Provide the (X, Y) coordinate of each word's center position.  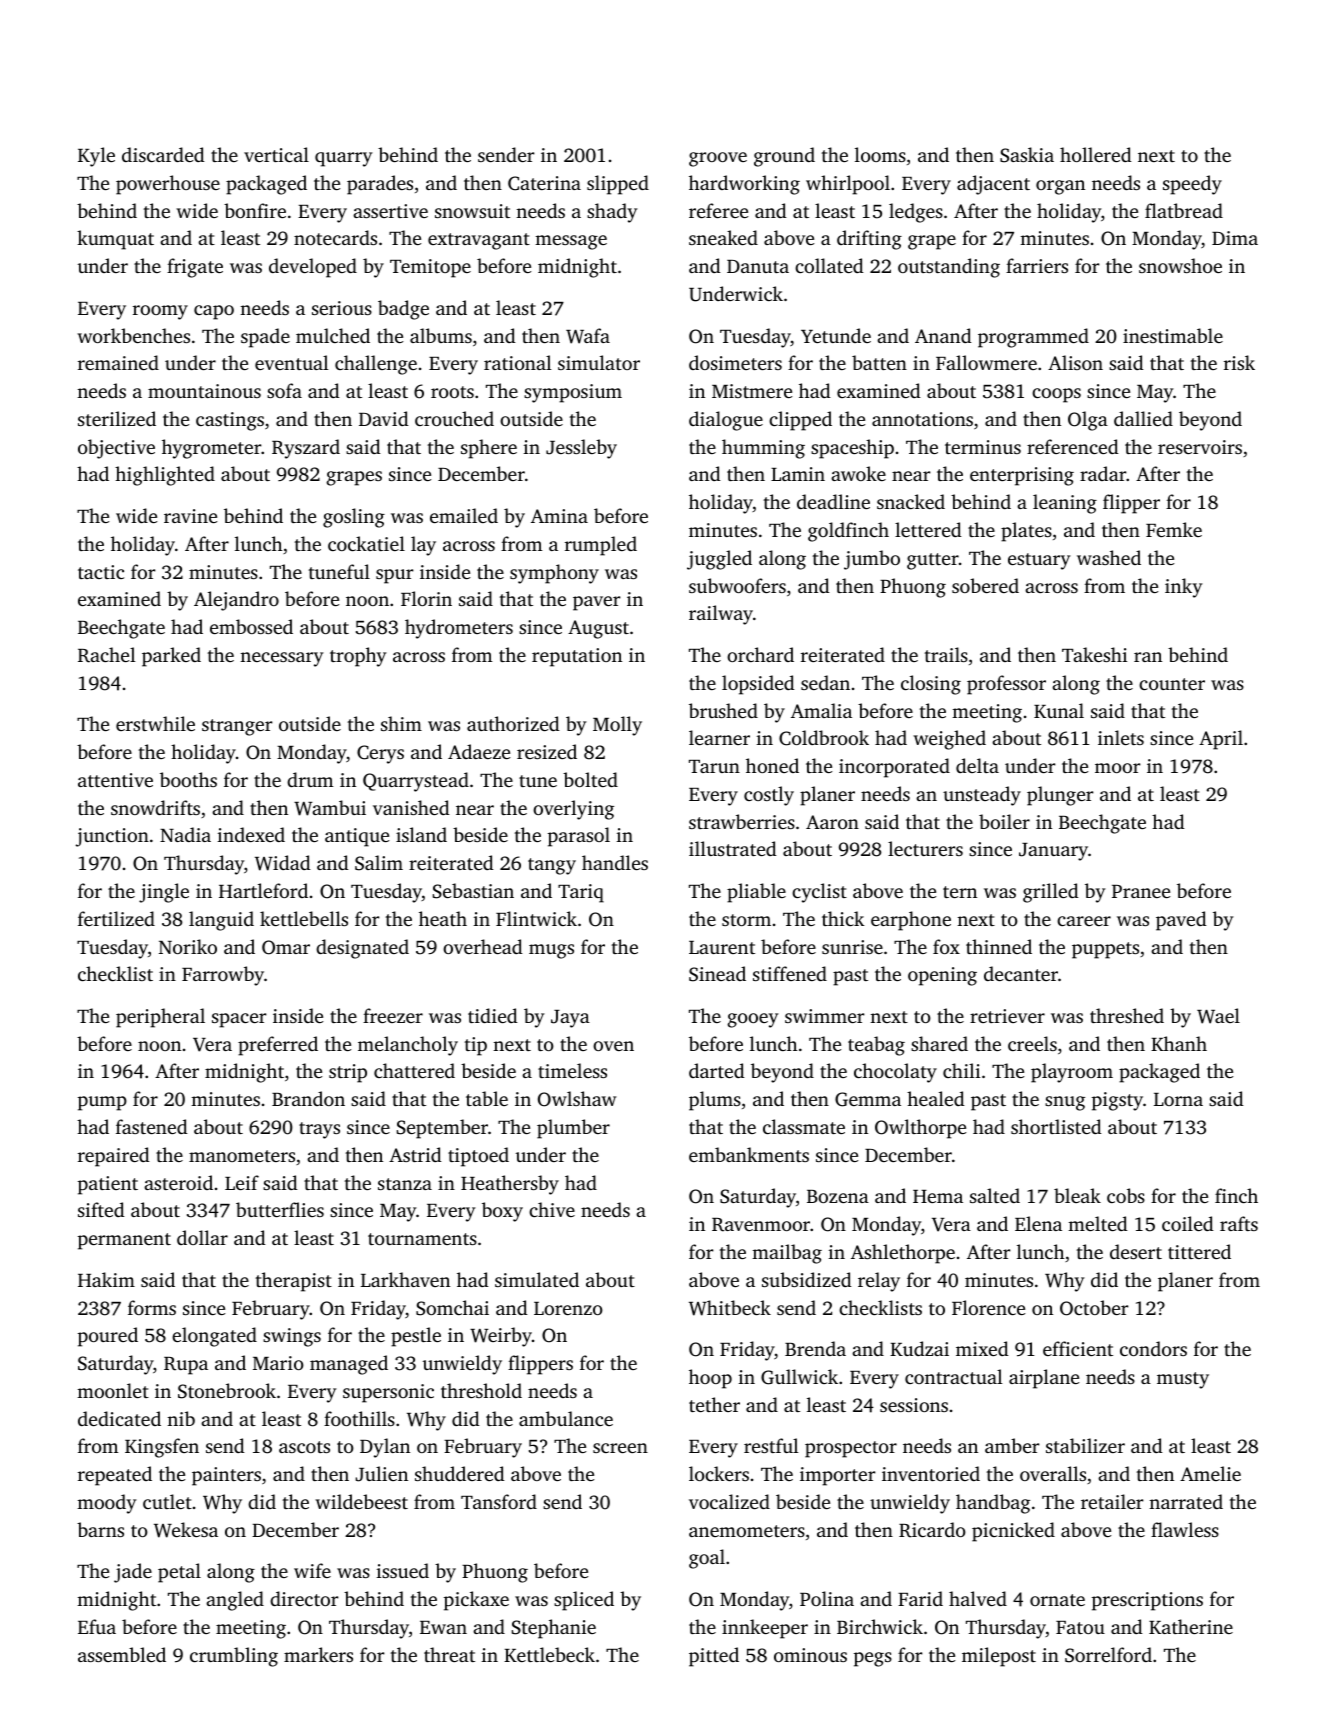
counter (1172, 684)
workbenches (133, 335)
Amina (559, 516)
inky (1184, 588)
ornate (1057, 1600)
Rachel (107, 655)
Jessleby (581, 449)
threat (449, 1654)
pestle (416, 1337)
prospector (851, 1449)
